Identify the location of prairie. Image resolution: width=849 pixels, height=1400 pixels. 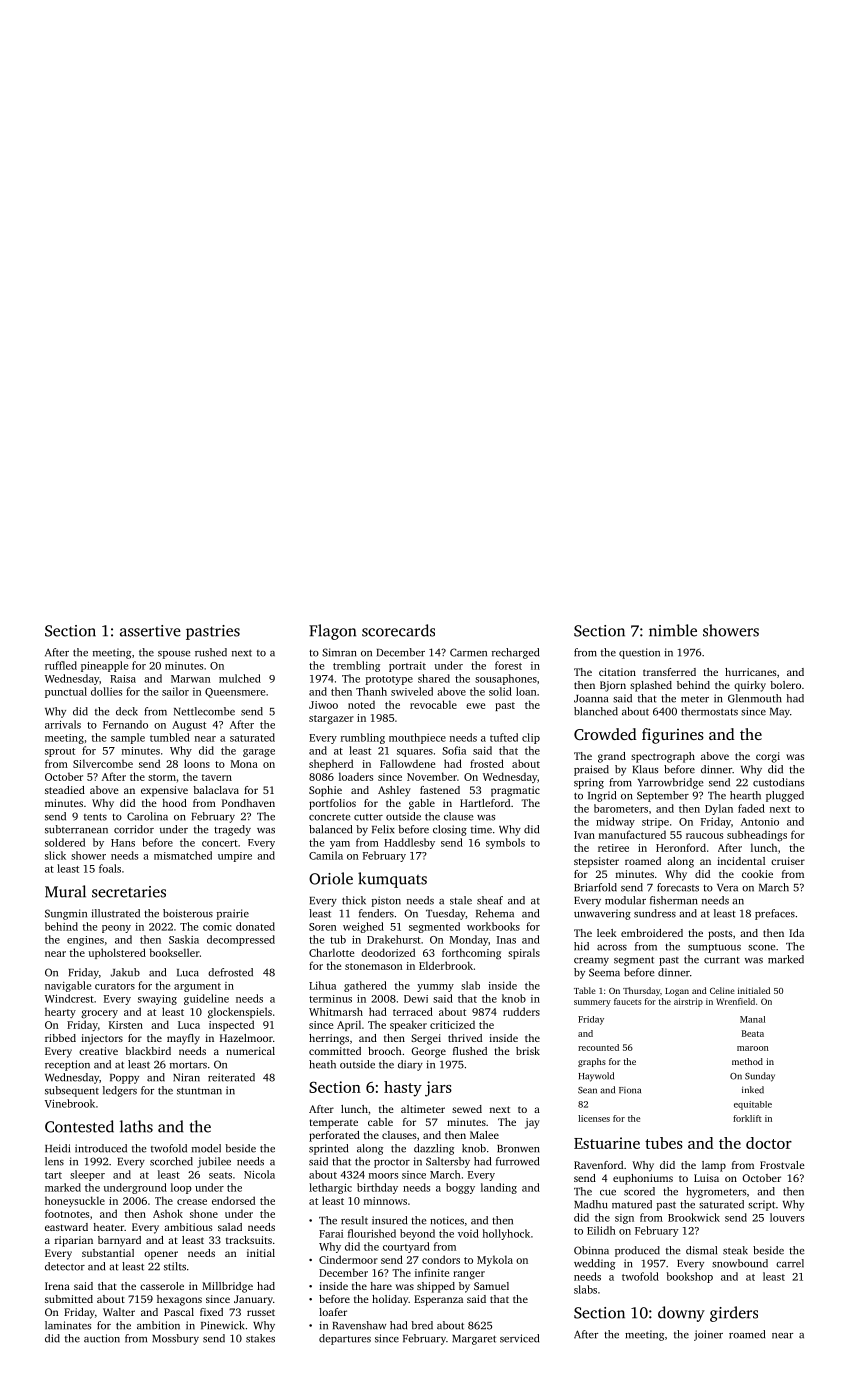
(233, 914).
